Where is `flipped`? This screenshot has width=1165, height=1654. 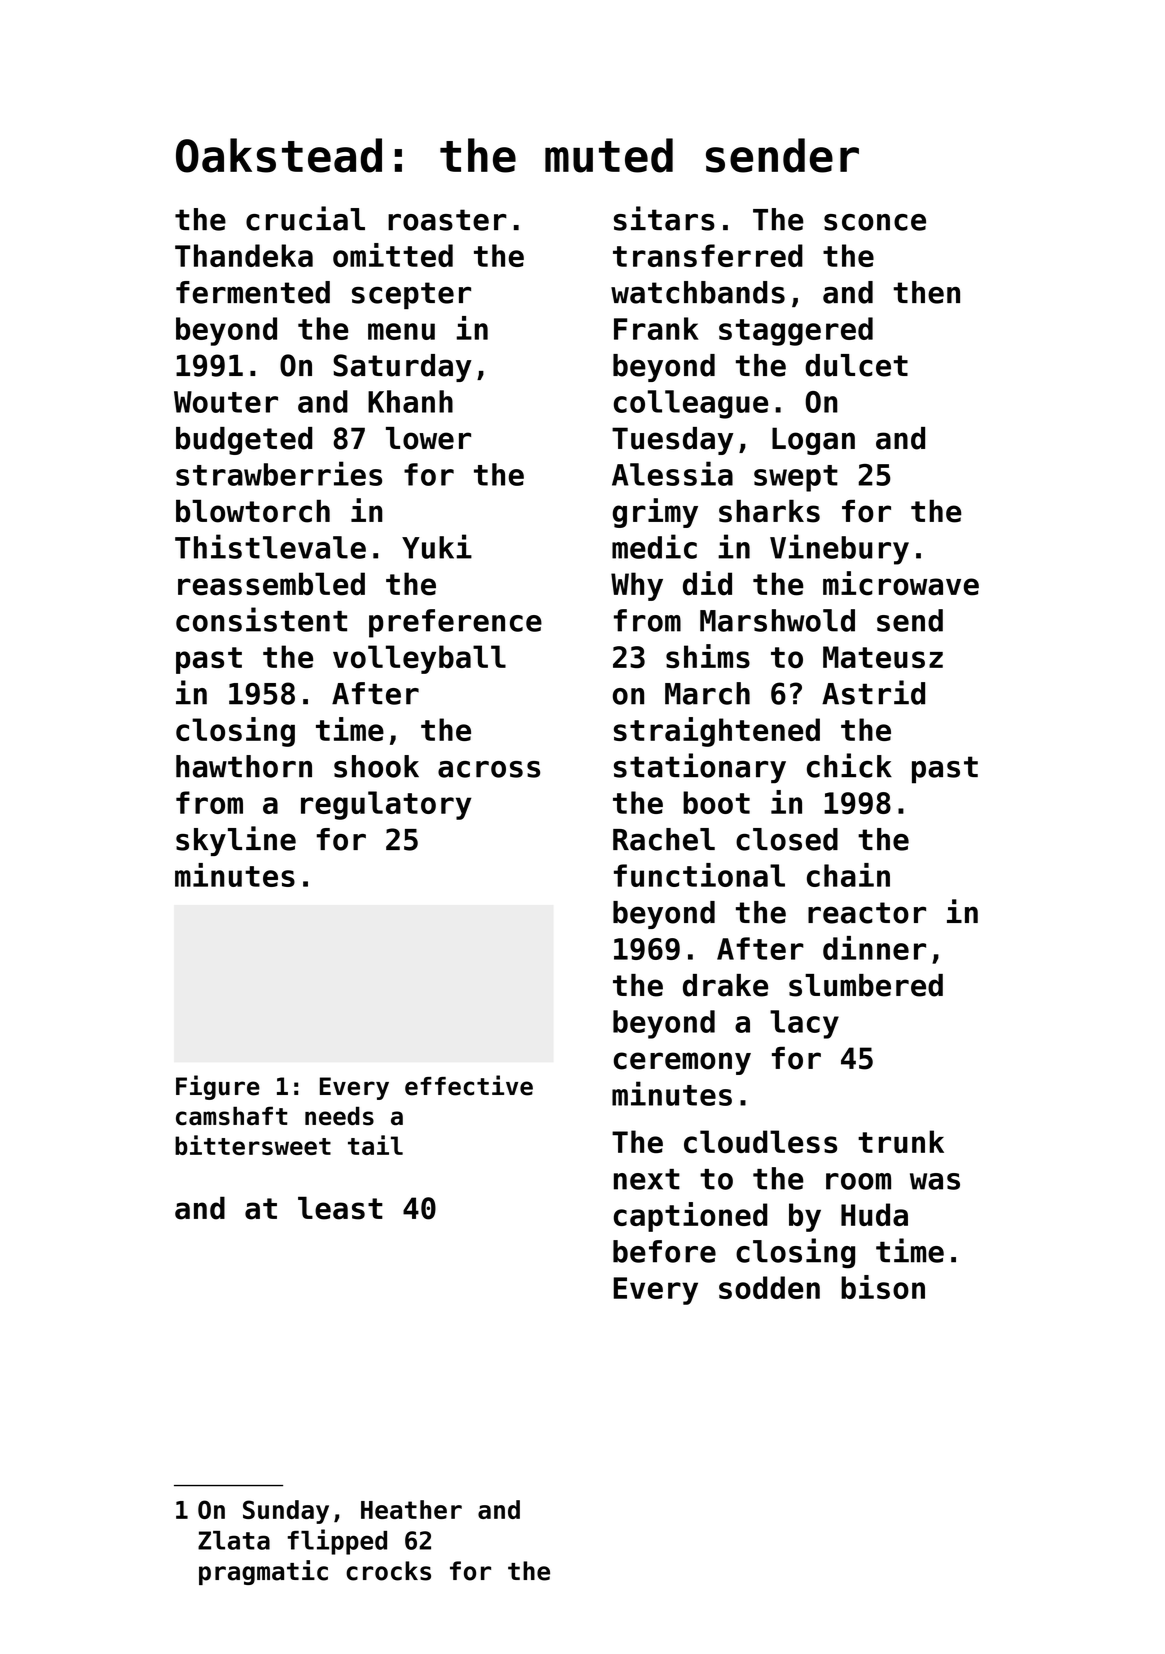
flipped is located at coordinates (337, 1542).
